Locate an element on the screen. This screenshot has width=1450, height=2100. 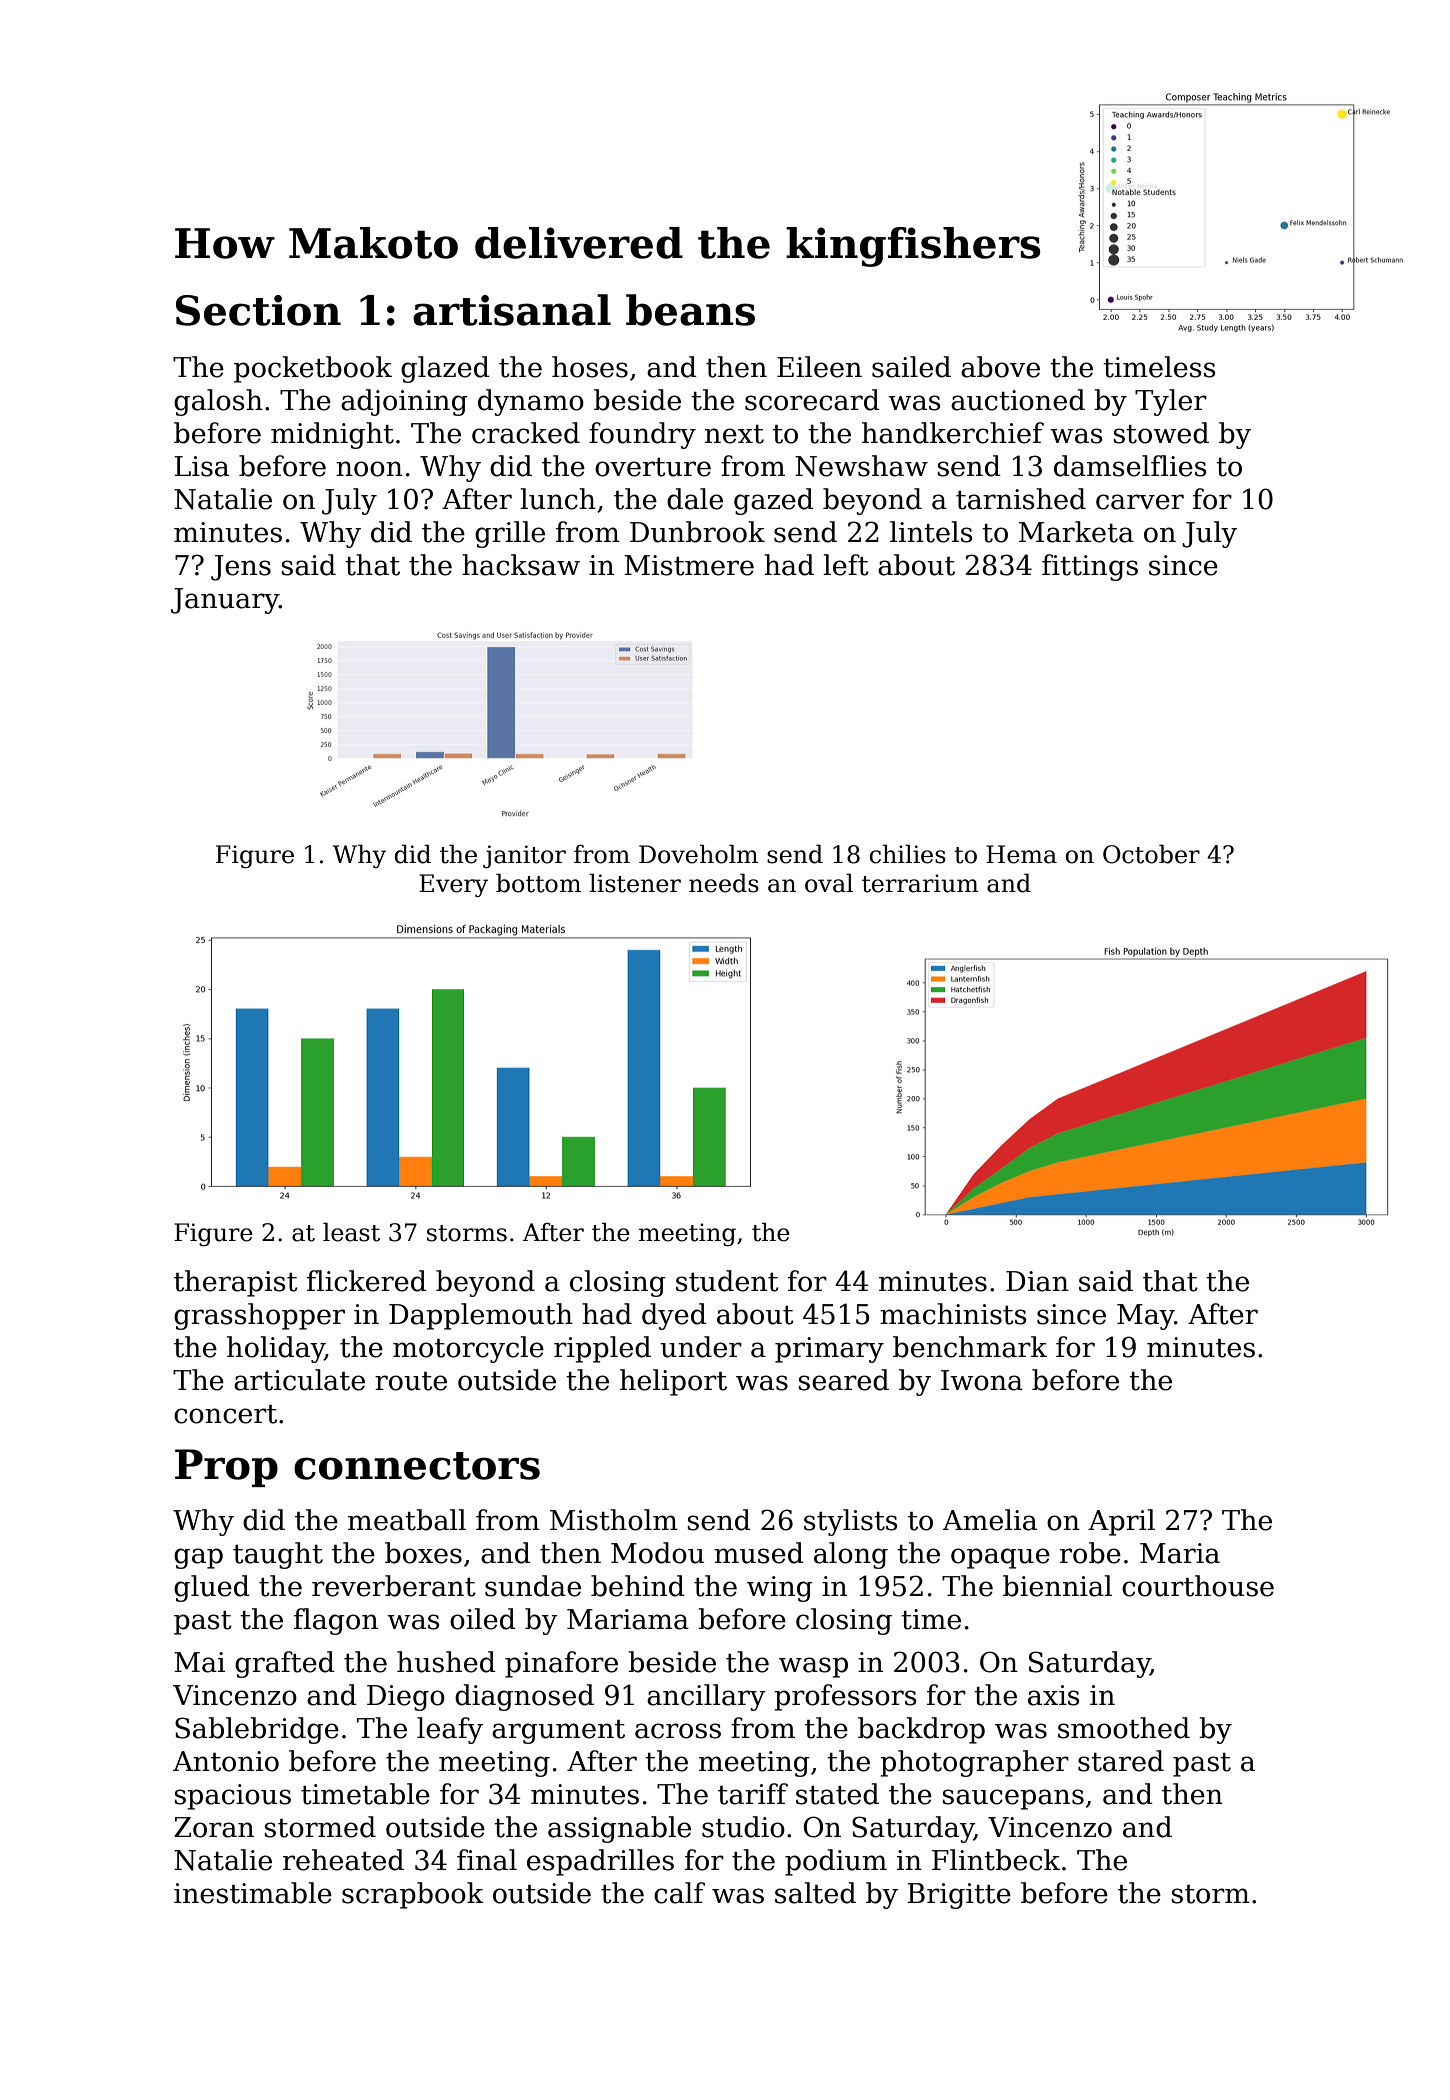
Hema is located at coordinates (1021, 854).
